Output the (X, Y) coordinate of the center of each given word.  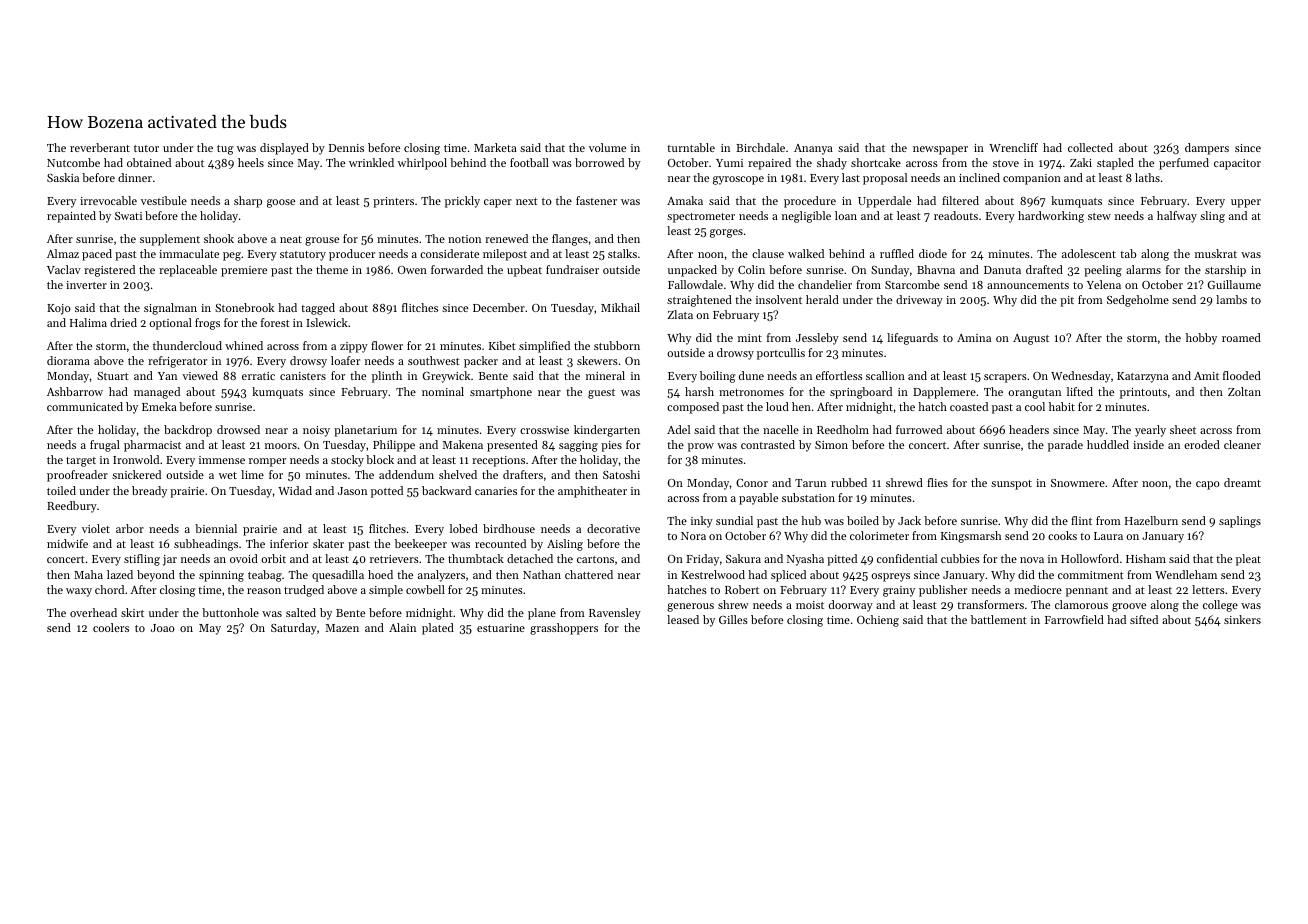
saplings (1240, 522)
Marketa (495, 147)
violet (96, 528)
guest (601, 394)
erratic (258, 376)
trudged (304, 591)
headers (1029, 429)
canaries (496, 491)
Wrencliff (1013, 147)
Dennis (346, 148)
